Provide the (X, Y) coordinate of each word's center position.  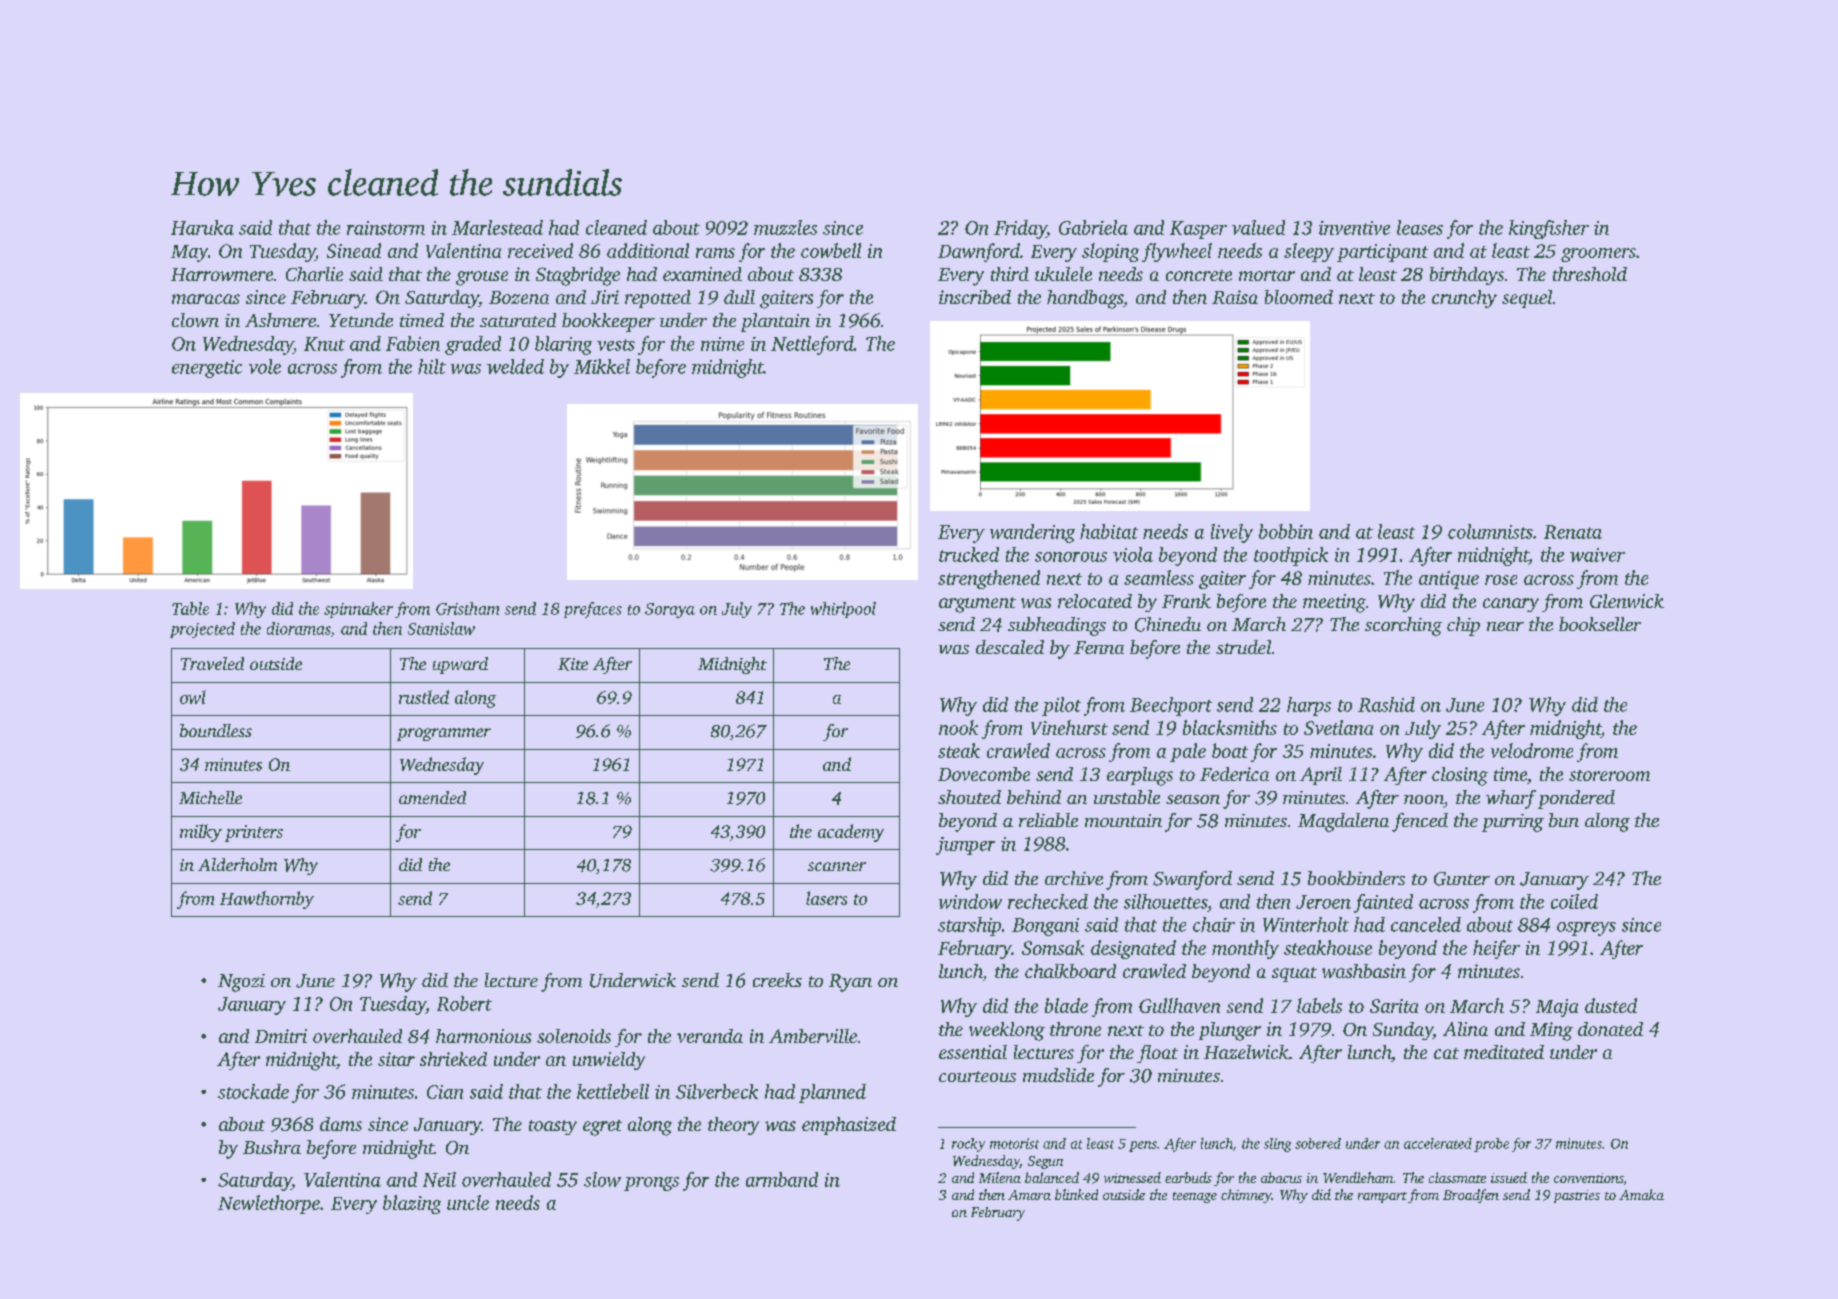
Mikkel (602, 366)
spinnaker (358, 610)
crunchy (1464, 299)
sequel (1527, 299)
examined (702, 274)
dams (341, 1124)
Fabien (413, 343)
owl (193, 697)
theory (733, 1126)
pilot (1061, 706)
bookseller (1600, 624)
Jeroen (1323, 902)
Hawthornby (267, 900)
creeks (777, 980)
